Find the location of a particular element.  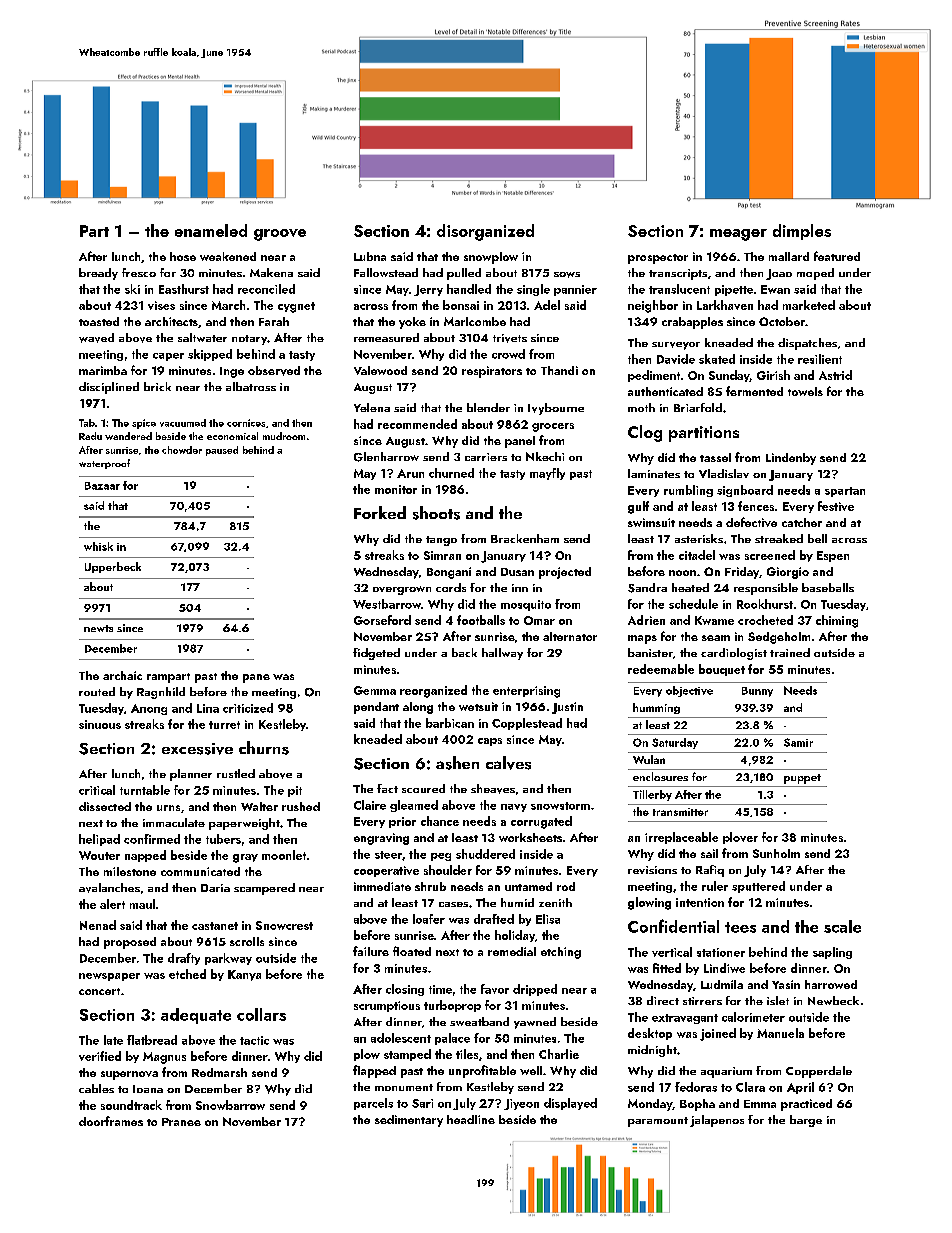

islet is located at coordinates (778, 1000).
